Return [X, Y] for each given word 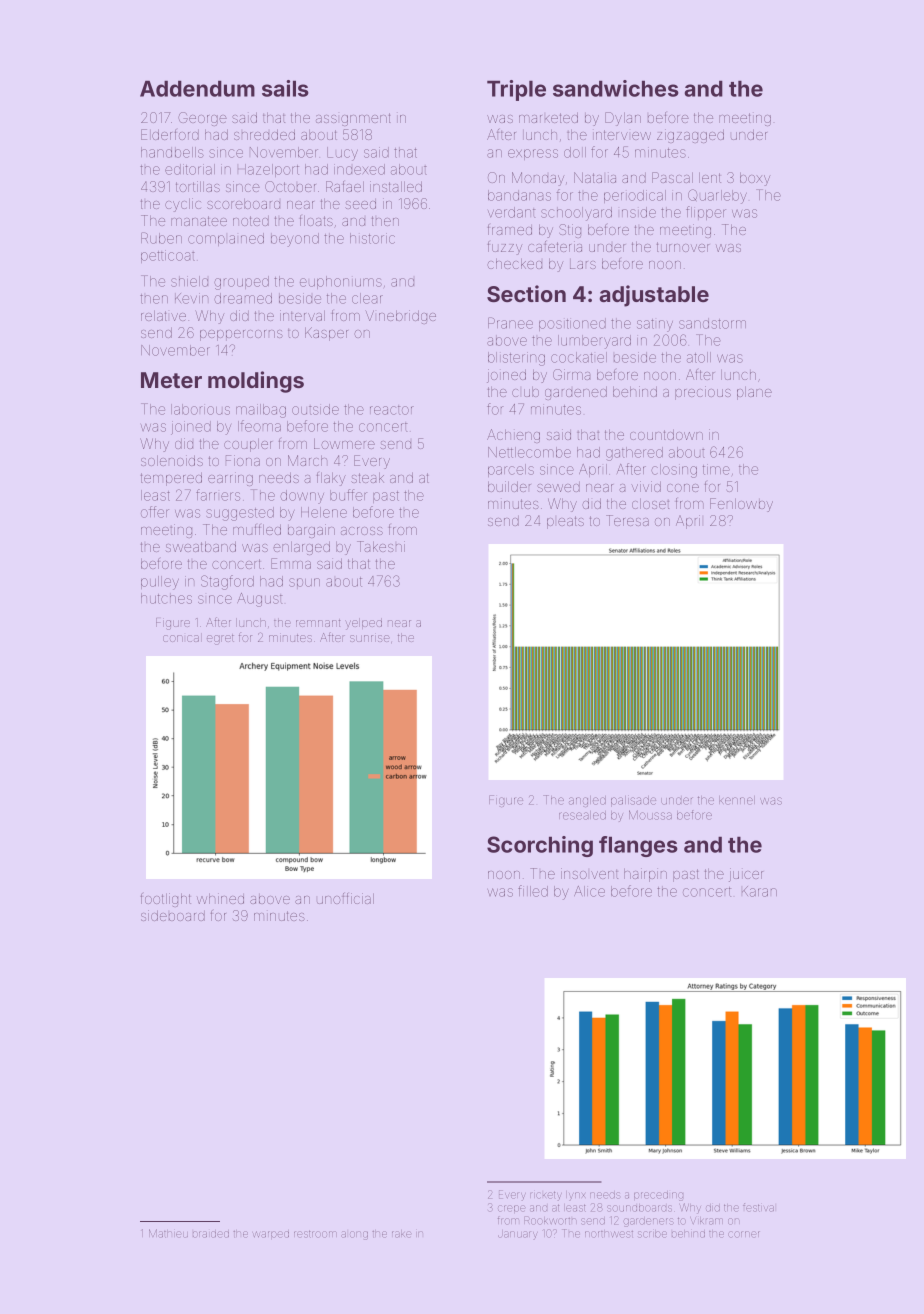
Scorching [540, 846]
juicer [746, 875]
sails [285, 88]
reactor [392, 410]
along [354, 1235]
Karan [759, 891]
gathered [634, 454]
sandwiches [616, 88]
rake [401, 1234]
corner [744, 1234]
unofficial [345, 898]
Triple [516, 90]
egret [220, 639]
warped [271, 1234]
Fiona [243, 460]
